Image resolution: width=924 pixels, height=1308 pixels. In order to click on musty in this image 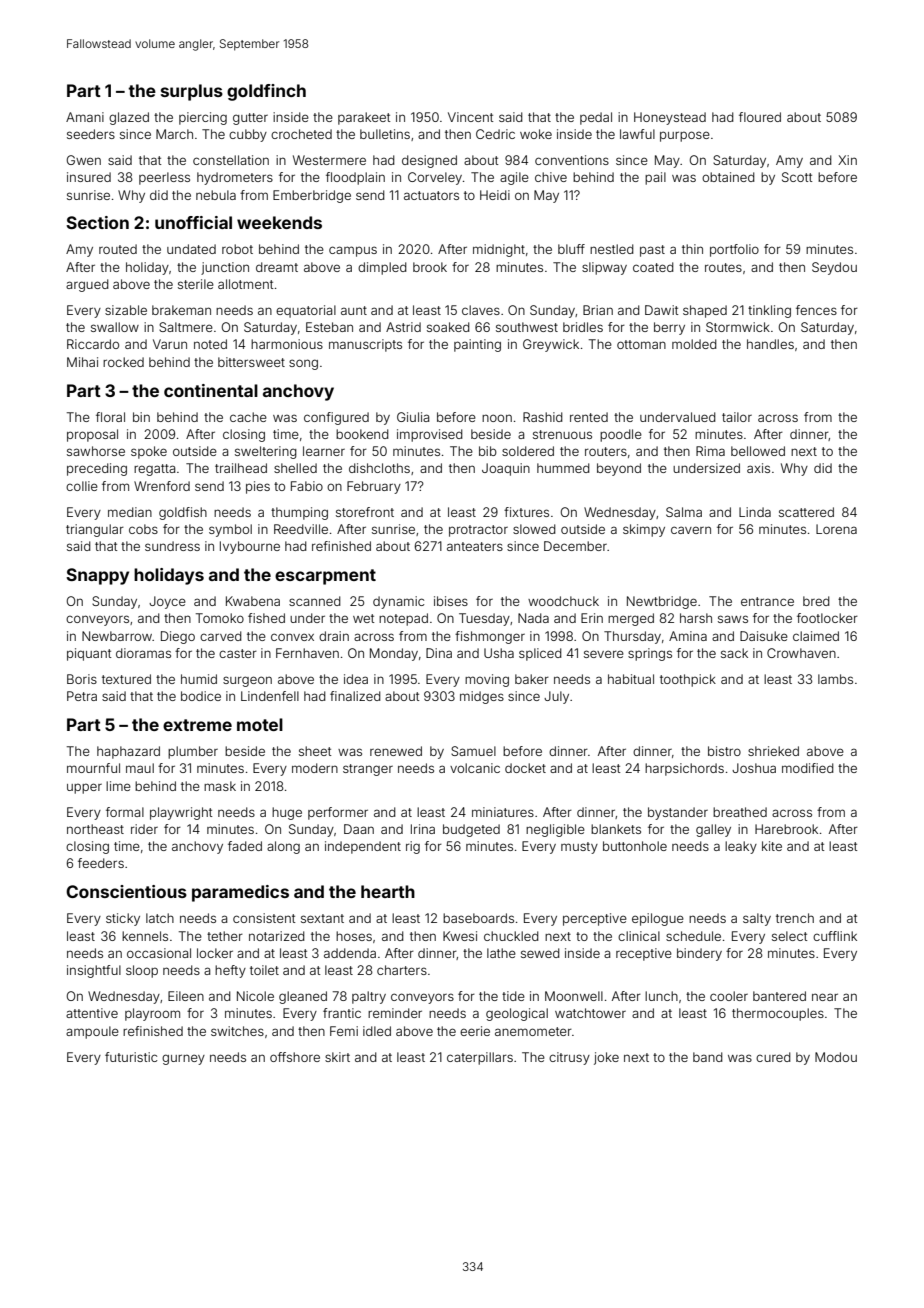, I will do `click(579, 848)`.
